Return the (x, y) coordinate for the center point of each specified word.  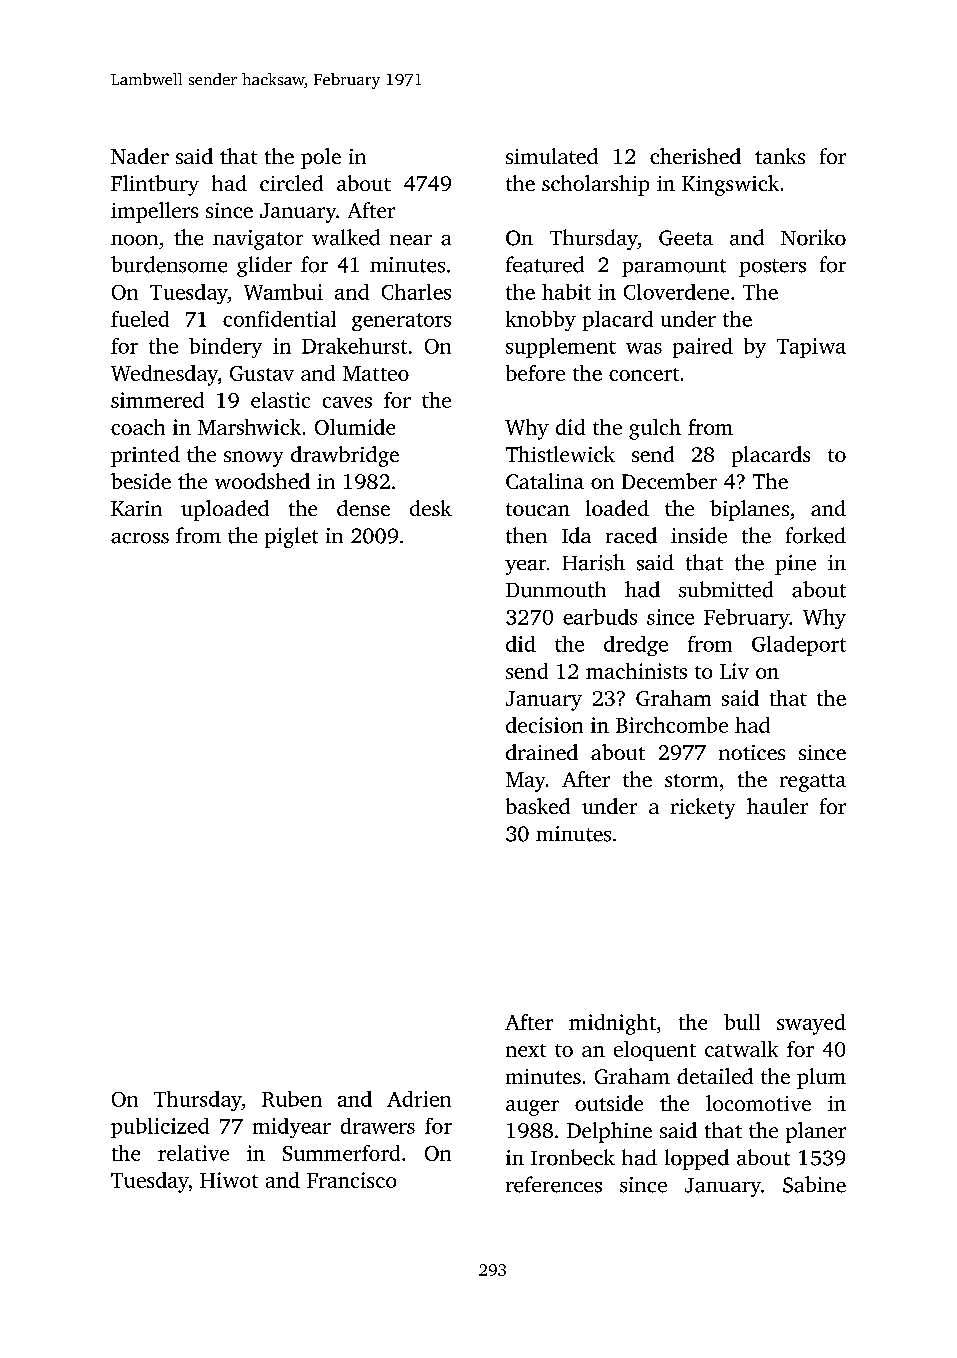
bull (742, 1022)
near (411, 240)
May (525, 782)
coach (138, 427)
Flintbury (155, 185)
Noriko (813, 237)
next (526, 1050)
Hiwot (229, 1180)
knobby (541, 321)
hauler (777, 806)
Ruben (292, 1099)
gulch (655, 429)
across (140, 538)
